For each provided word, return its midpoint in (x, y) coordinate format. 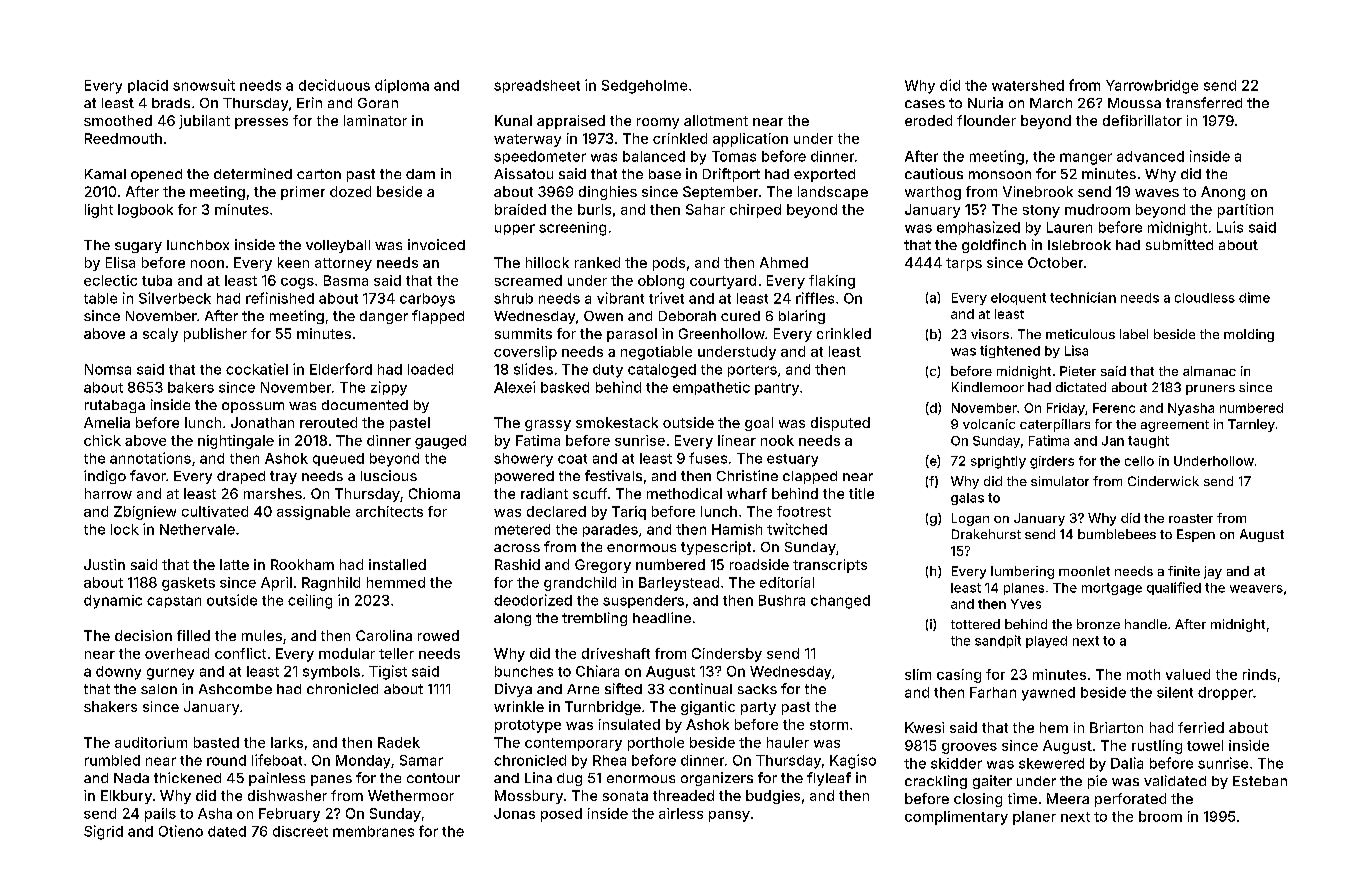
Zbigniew (145, 513)
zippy (389, 388)
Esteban (1260, 781)
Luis (1230, 227)
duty (608, 371)
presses (261, 123)
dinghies (608, 193)
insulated (629, 724)
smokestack (617, 422)
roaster (1191, 518)
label (1134, 334)
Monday (363, 762)
